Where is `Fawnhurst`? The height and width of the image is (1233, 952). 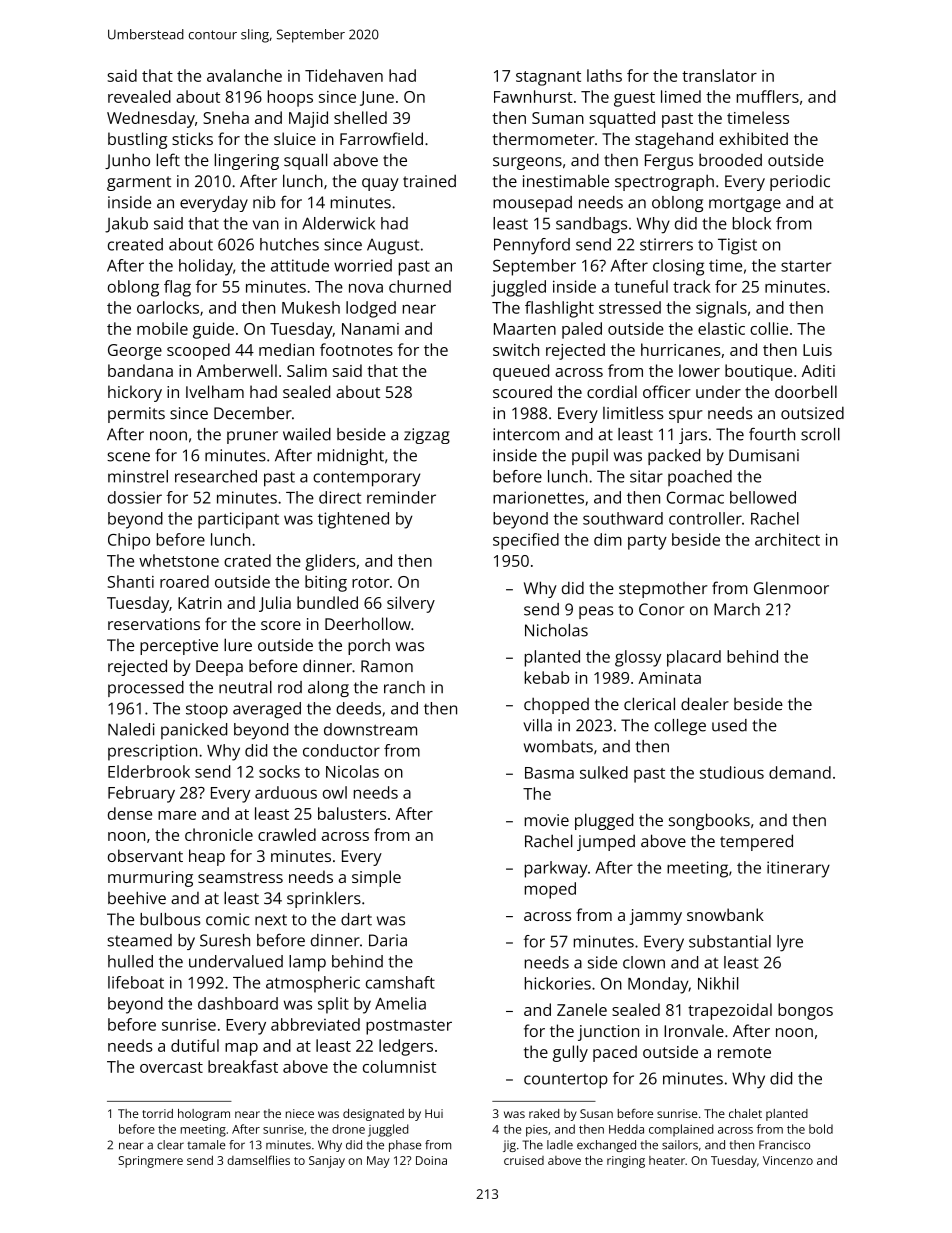
Fawnhurst is located at coordinates (533, 96).
